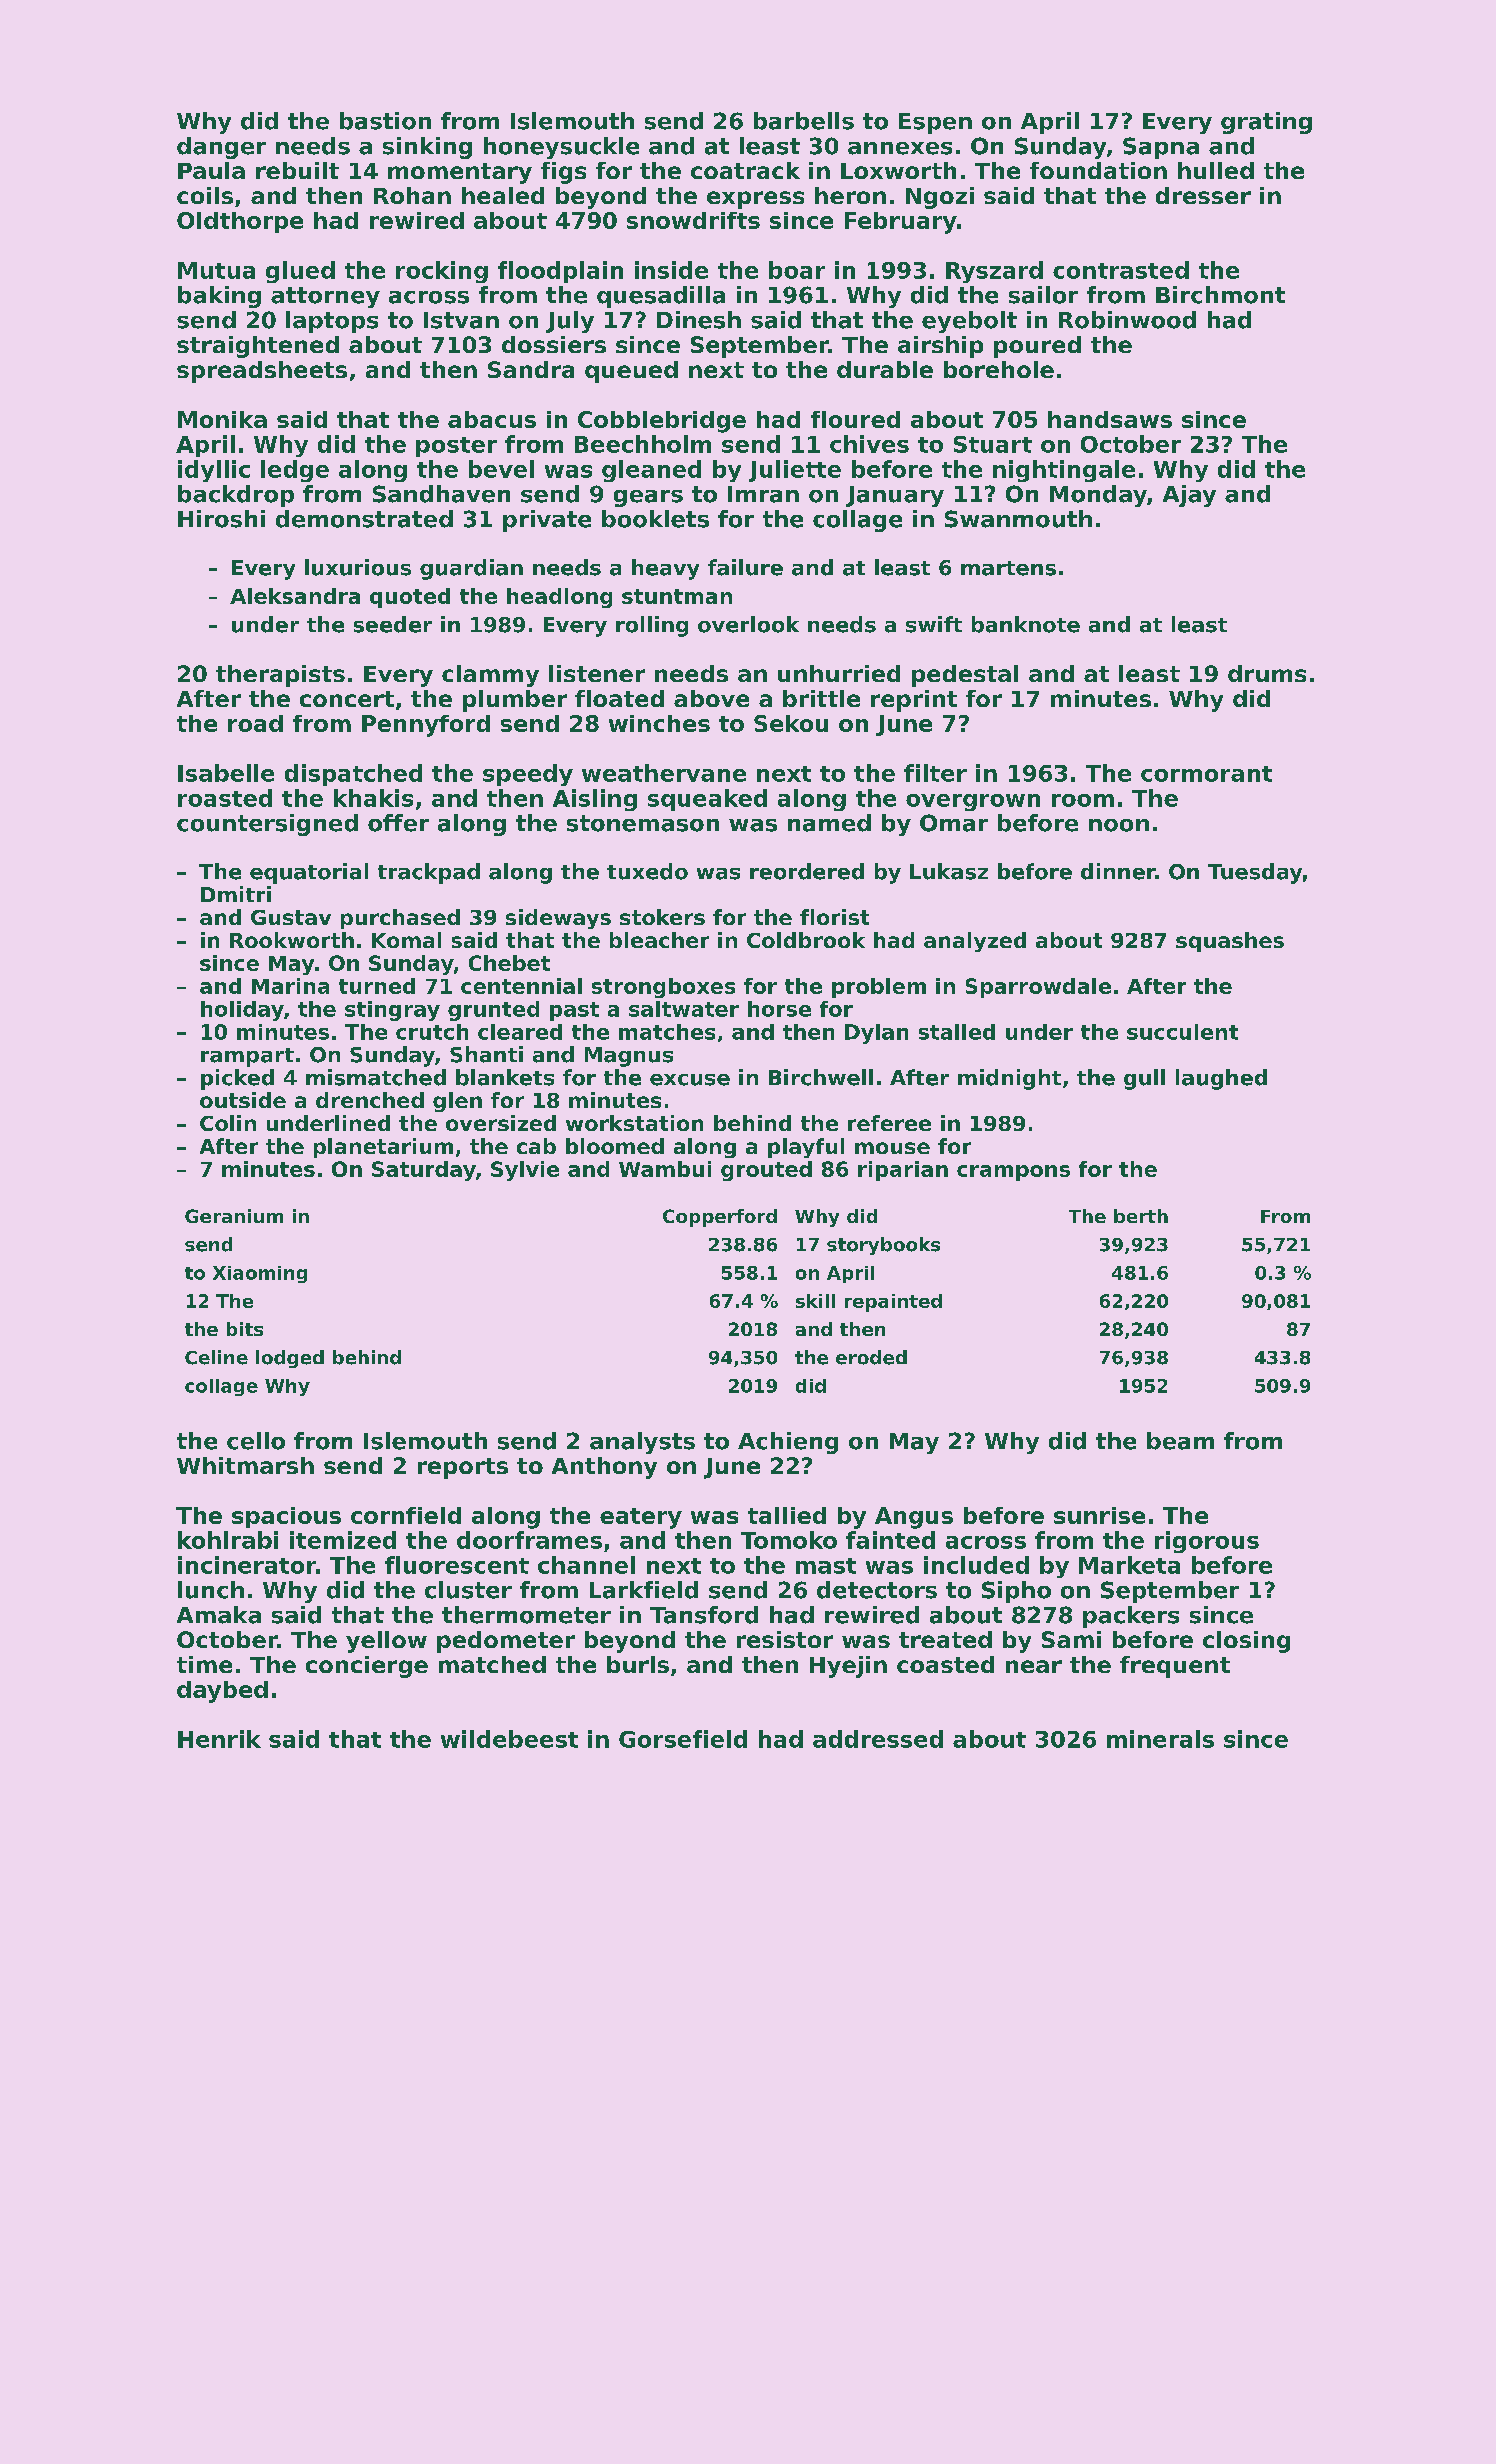  What do you see at coordinates (280, 676) in the image?
I see `therapists` at bounding box center [280, 676].
